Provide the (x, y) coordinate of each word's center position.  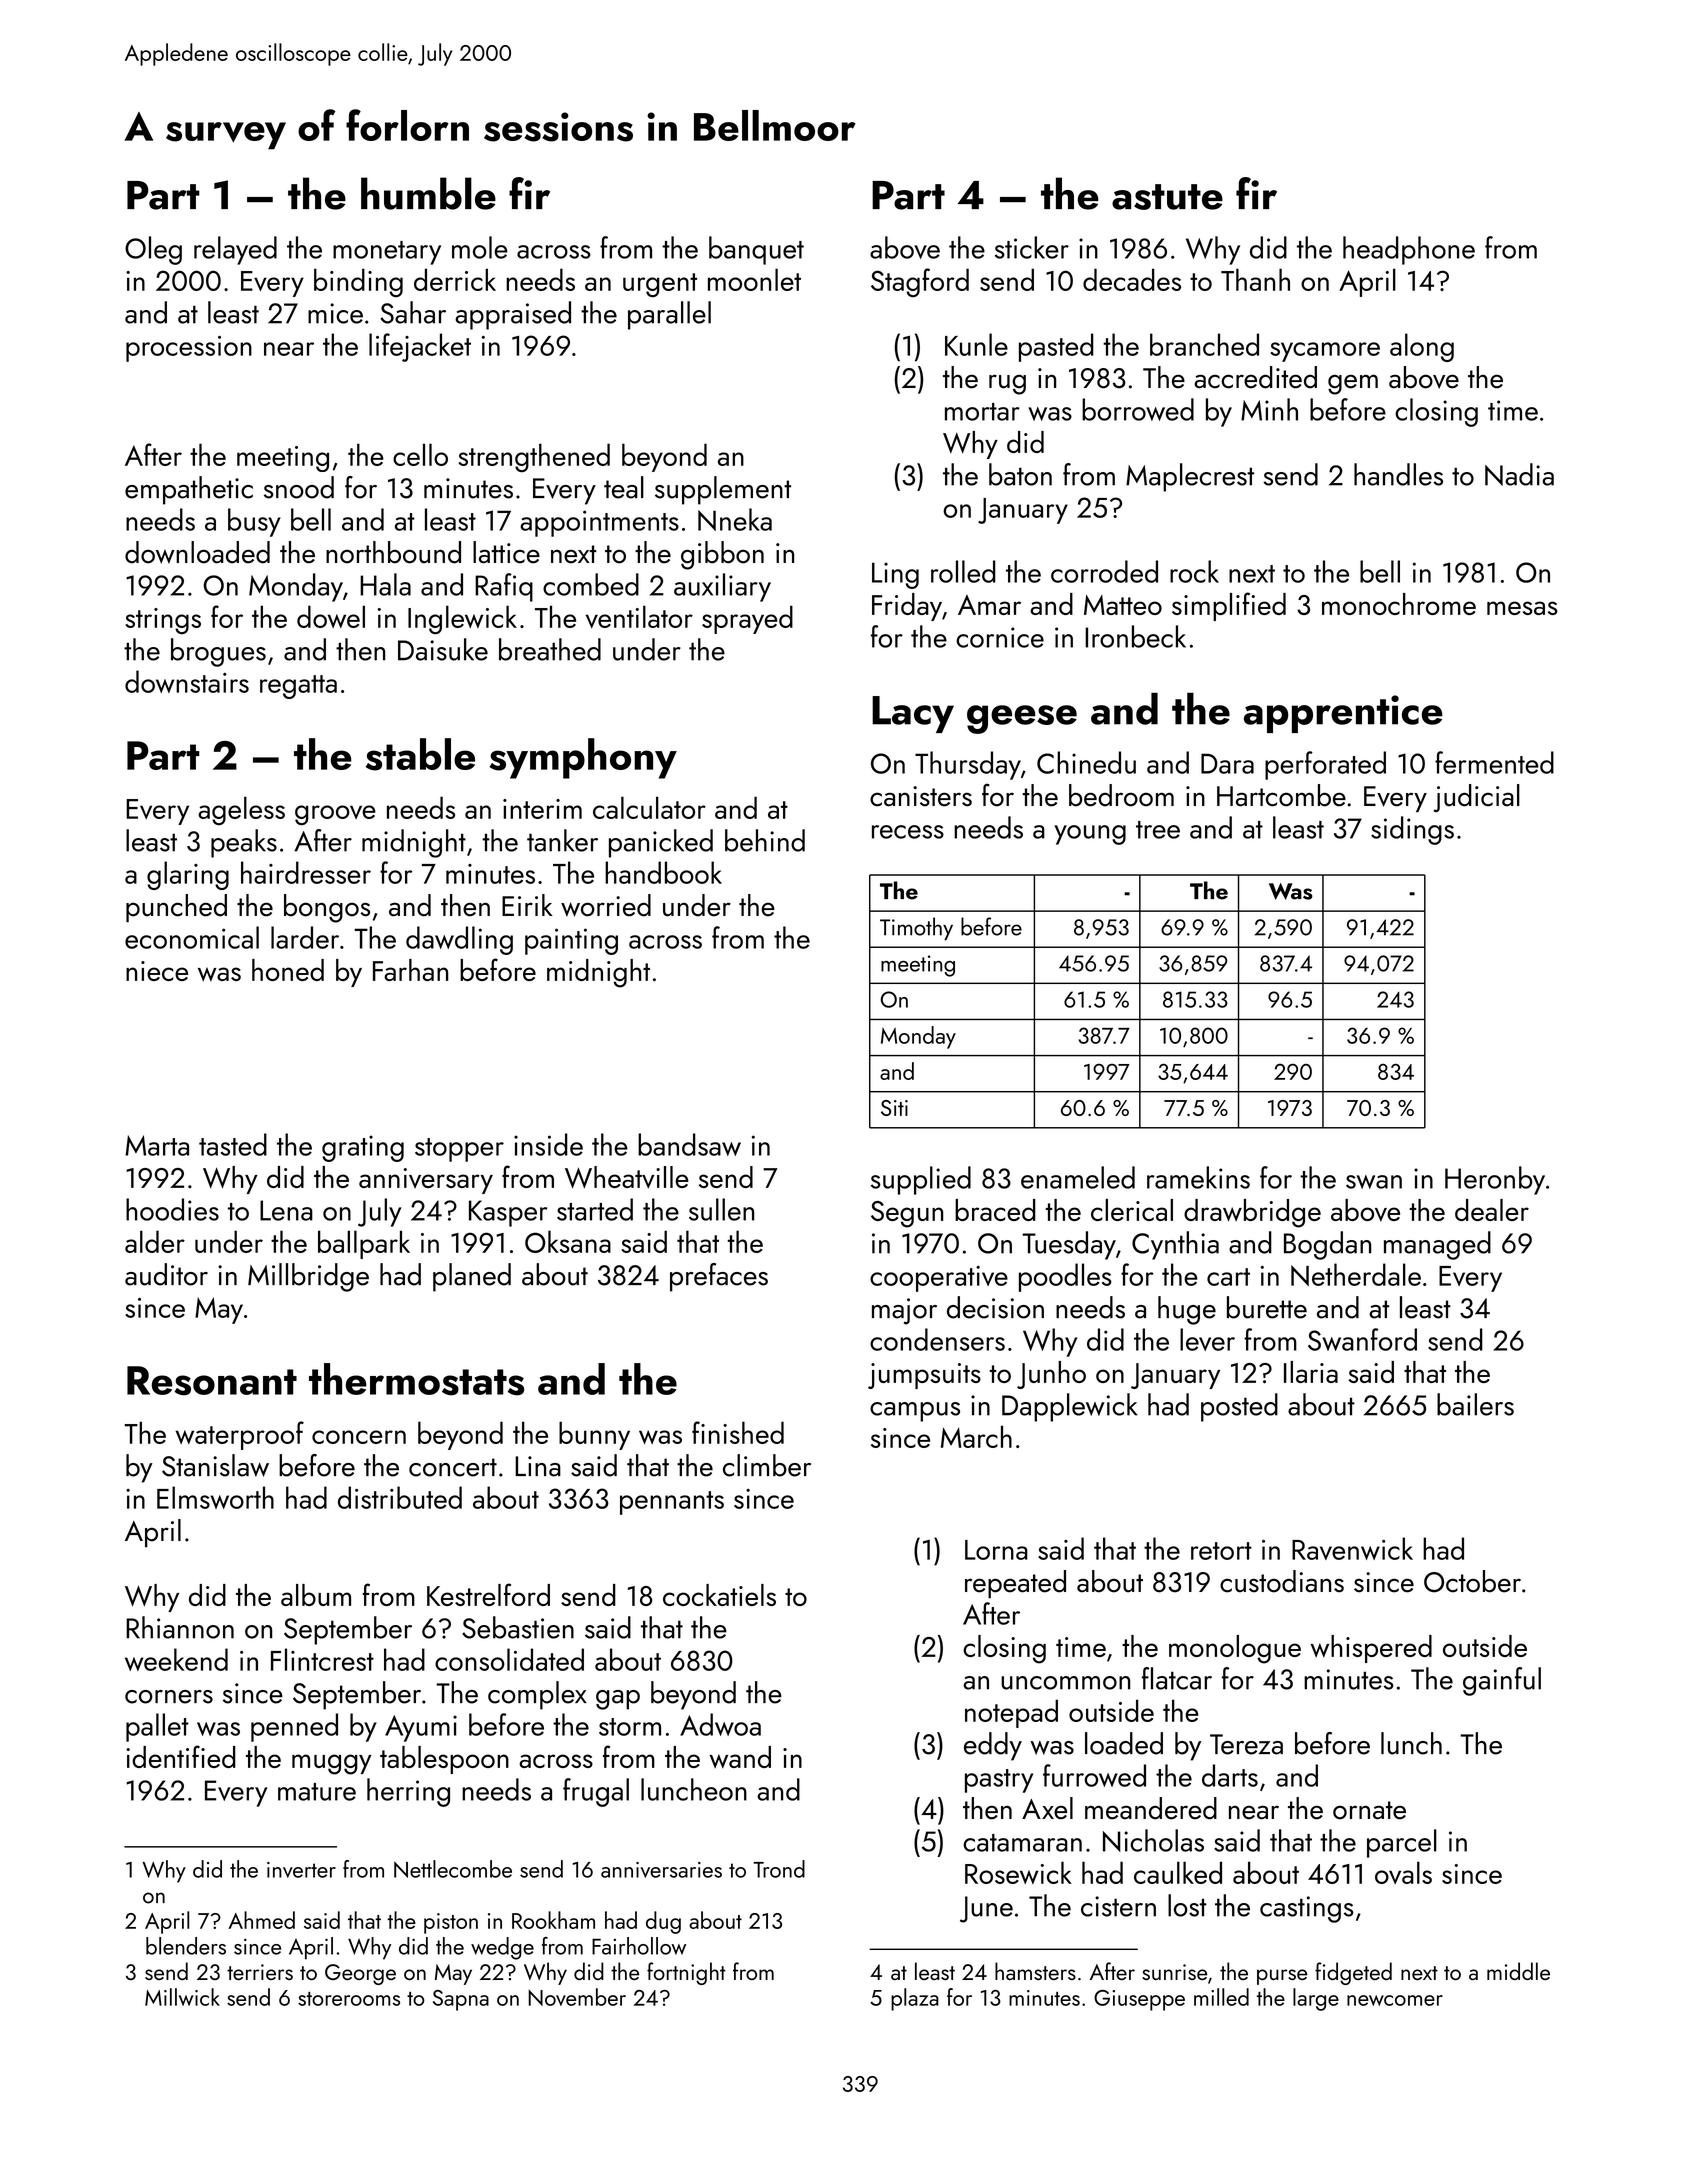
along (1422, 347)
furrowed (1094, 1775)
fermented (1494, 762)
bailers (1475, 1404)
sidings (1412, 830)
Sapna (461, 2000)
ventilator (639, 616)
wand (740, 1757)
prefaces (719, 1277)
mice (335, 313)
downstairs (187, 681)
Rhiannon (180, 1627)
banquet (756, 250)
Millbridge (308, 1277)
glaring (188, 875)
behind (765, 840)
